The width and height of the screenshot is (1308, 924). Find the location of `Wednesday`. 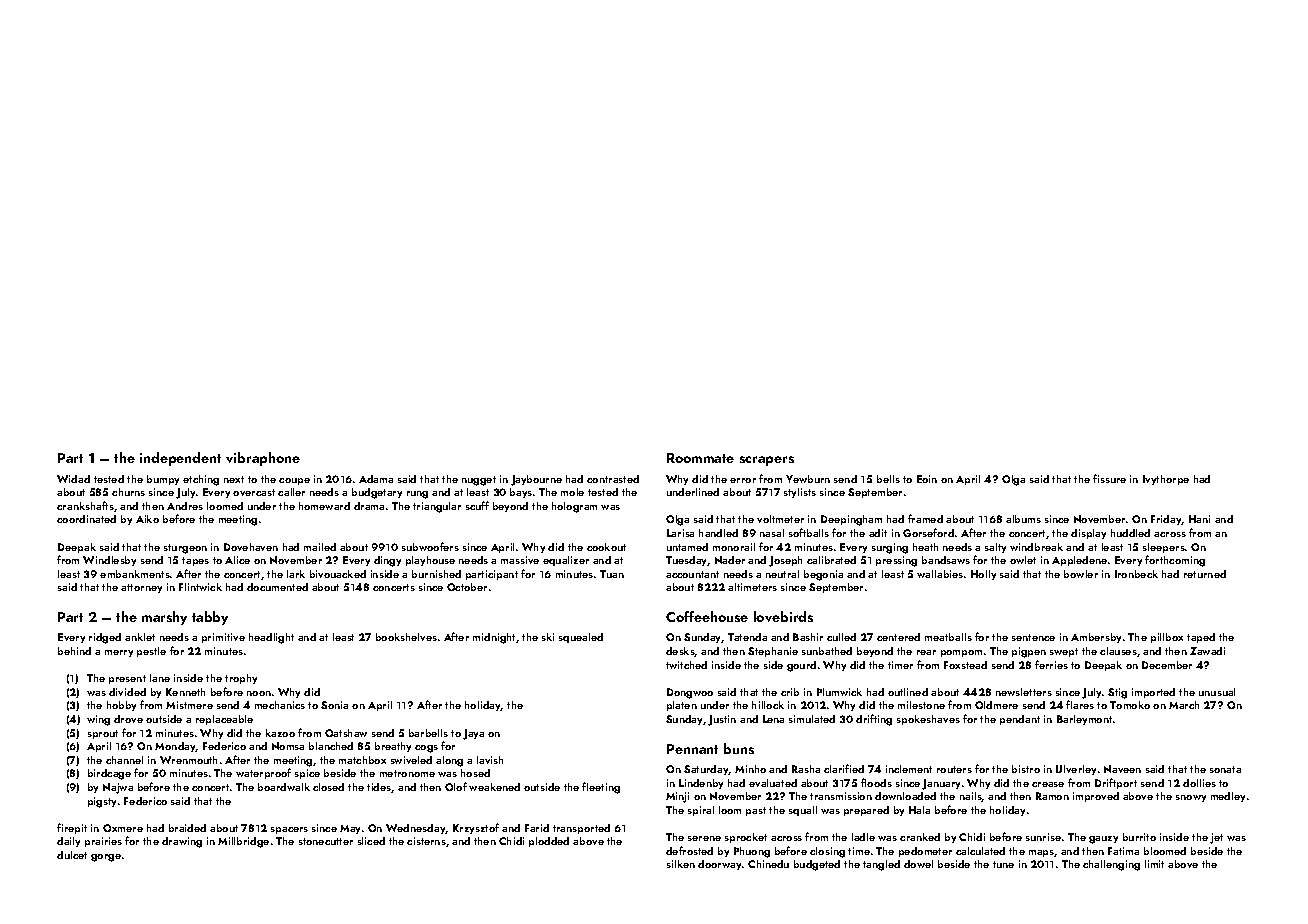

Wednesday is located at coordinates (416, 829).
